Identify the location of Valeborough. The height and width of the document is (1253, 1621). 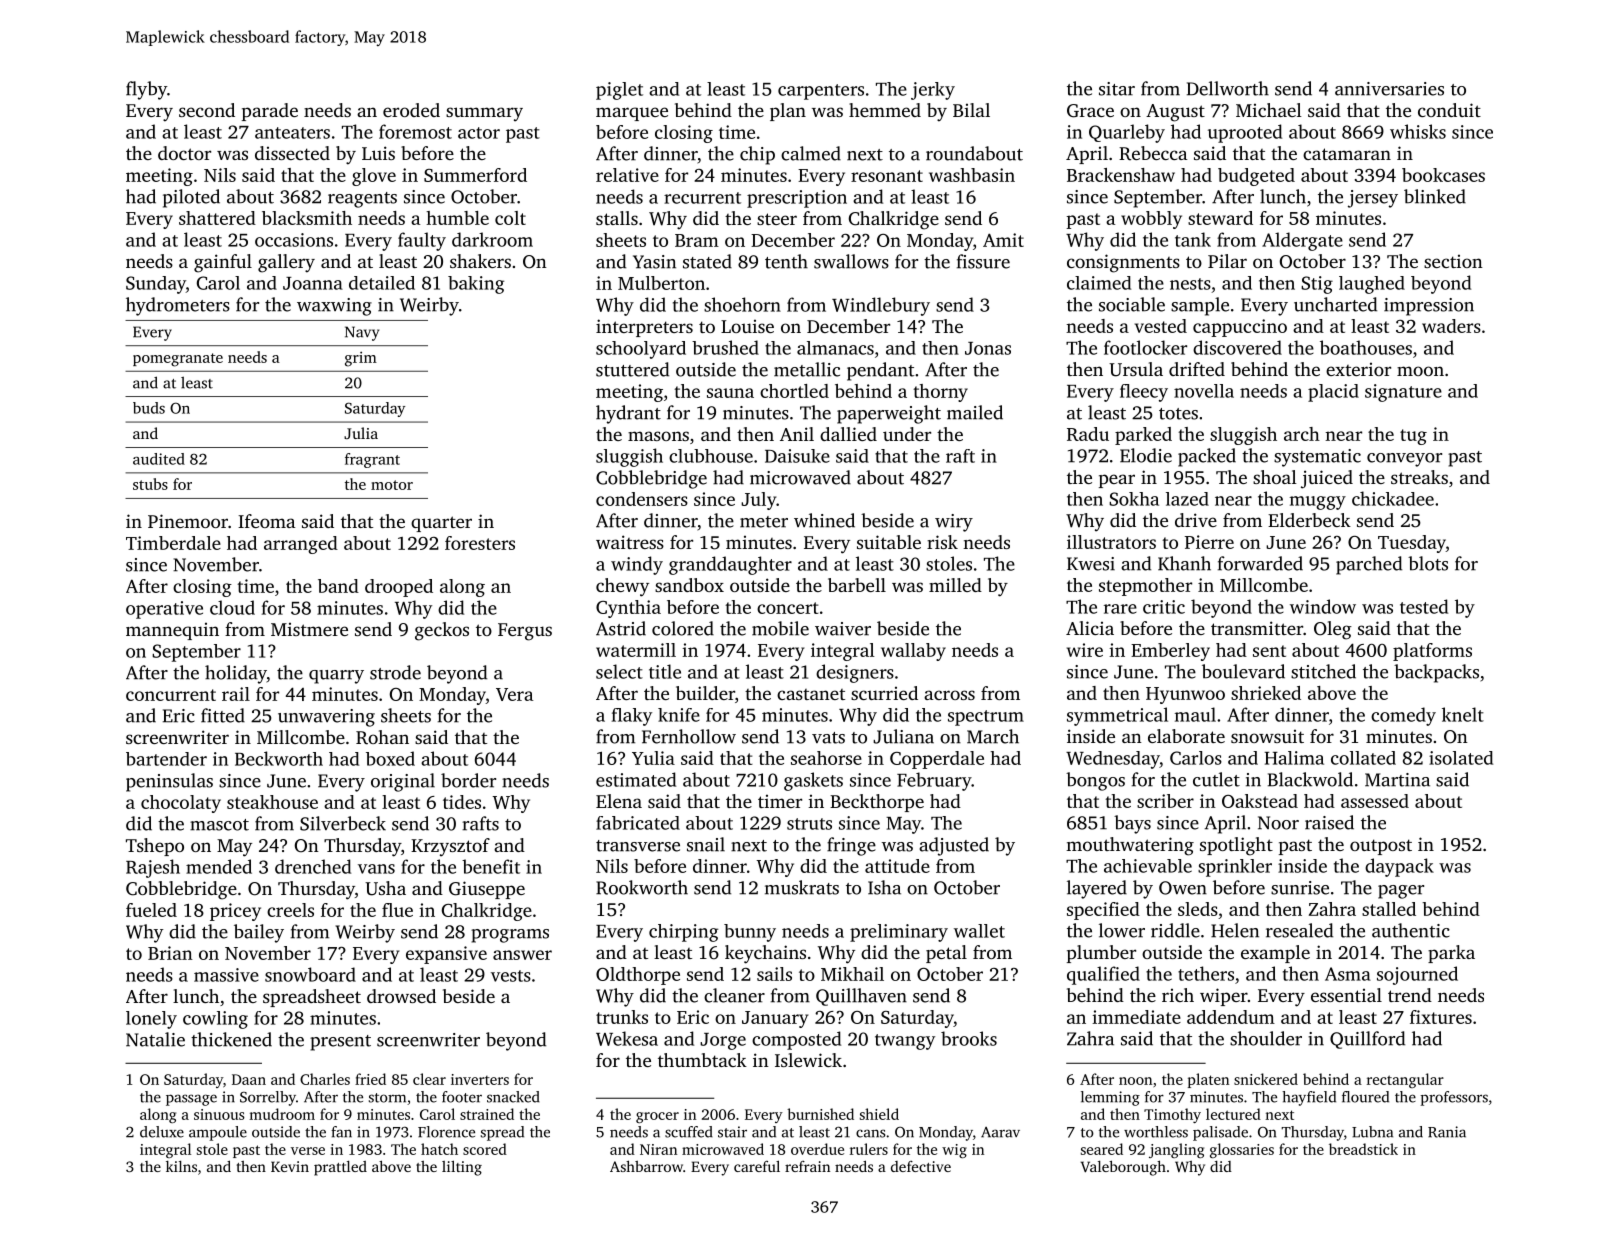
(1123, 1168).
